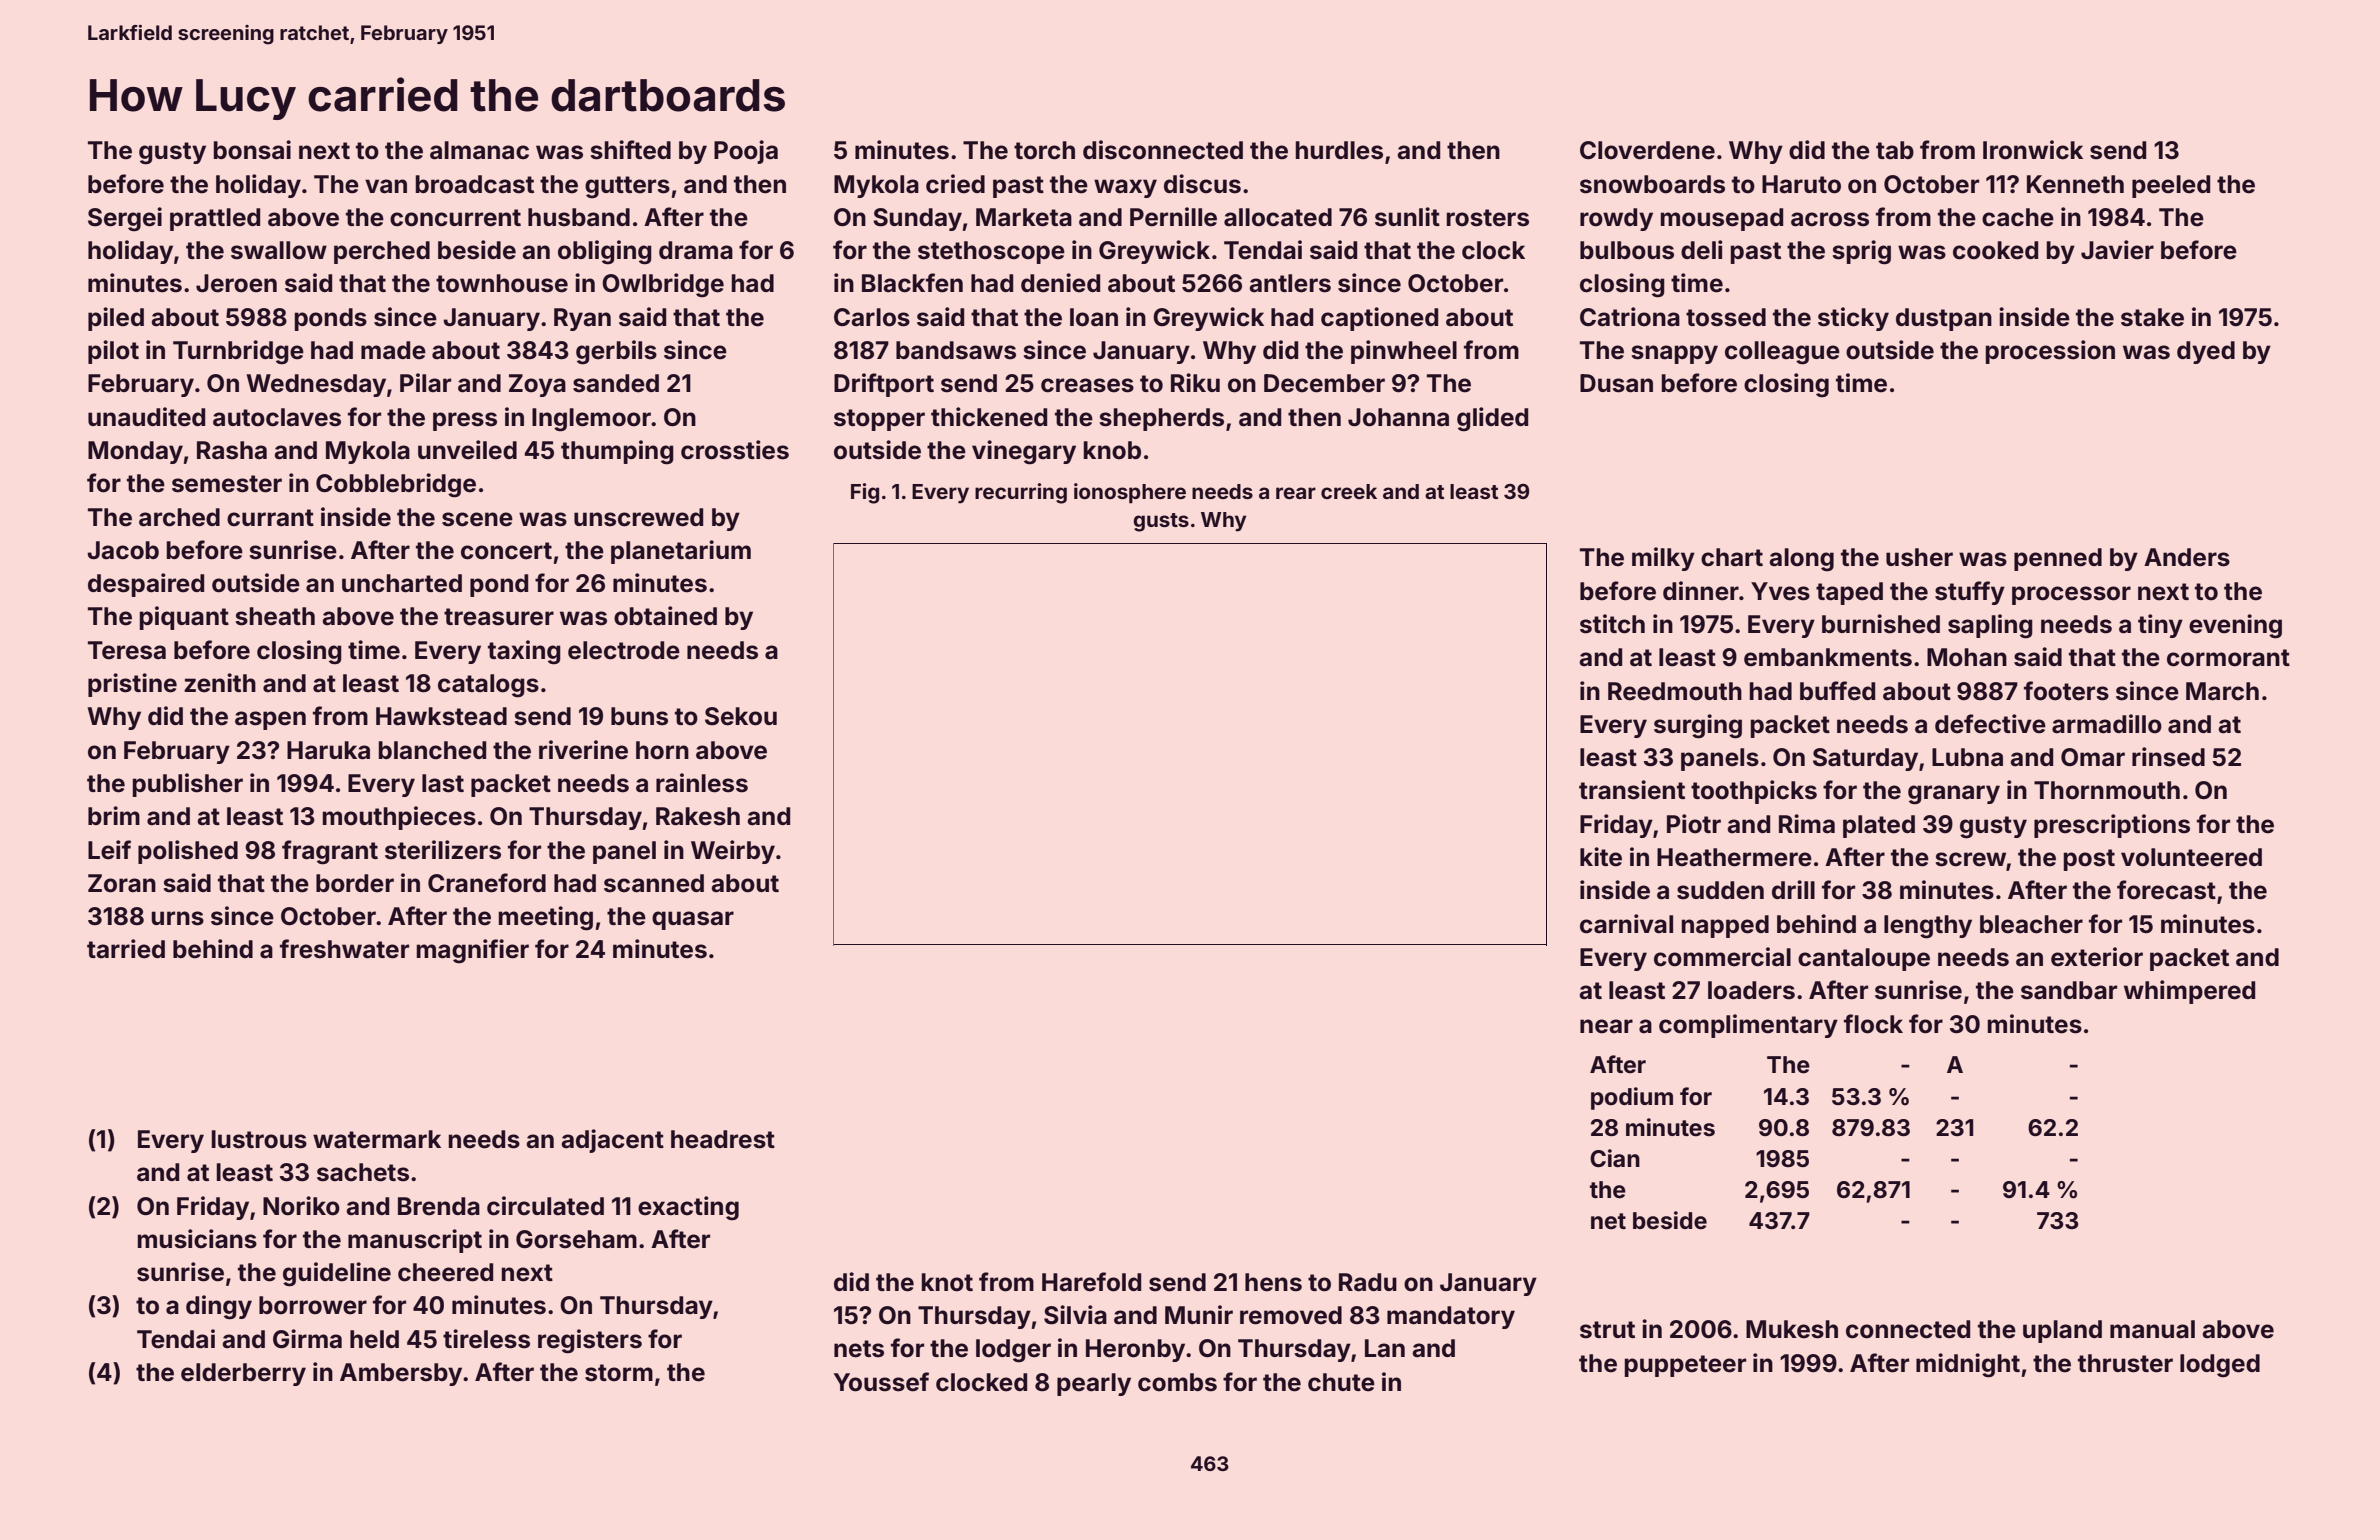 The image size is (2380, 1540). Describe the element at coordinates (177, 918) in the screenshot. I see `urns` at that location.
